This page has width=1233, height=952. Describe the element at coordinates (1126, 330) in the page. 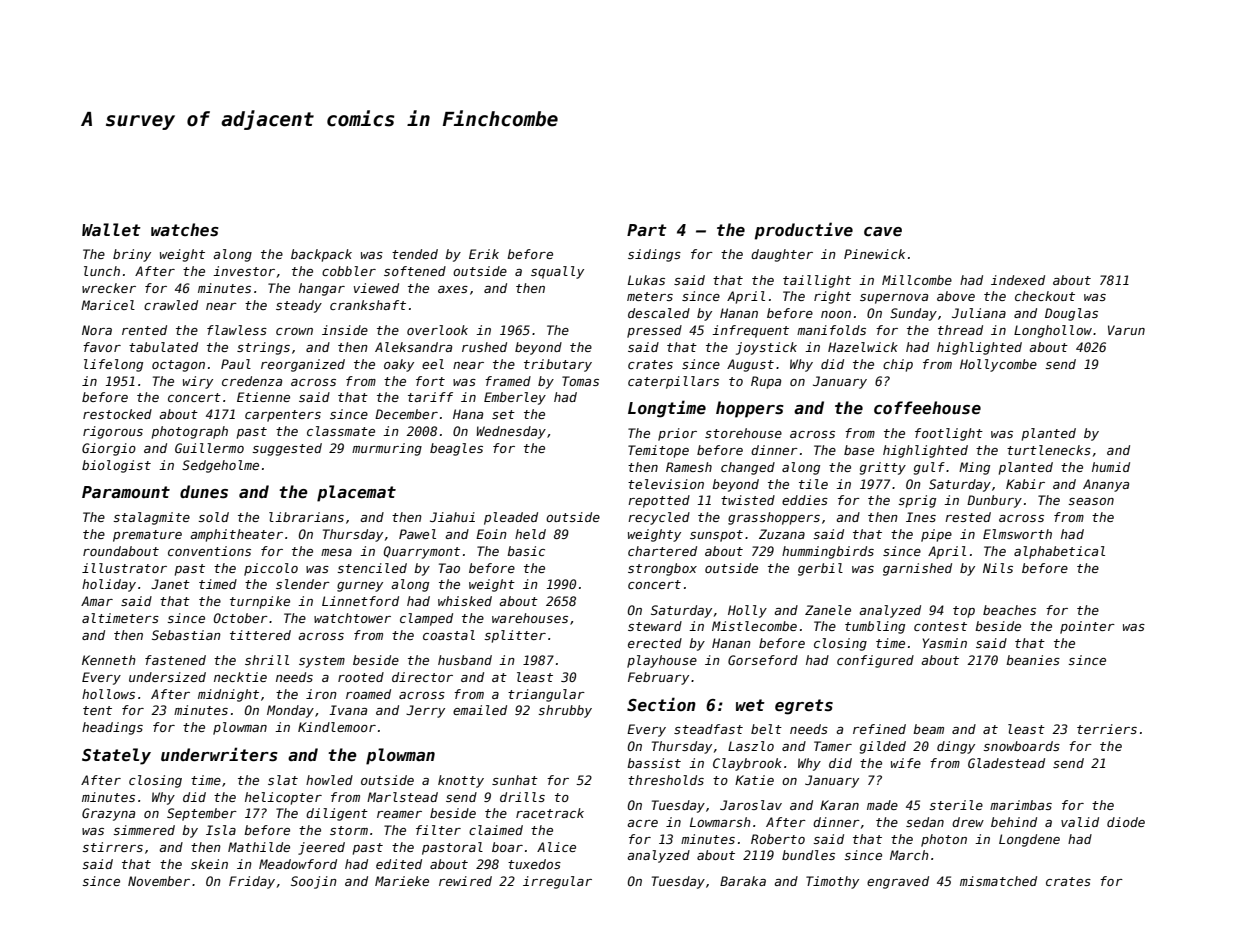

I see `Varun` at that location.
